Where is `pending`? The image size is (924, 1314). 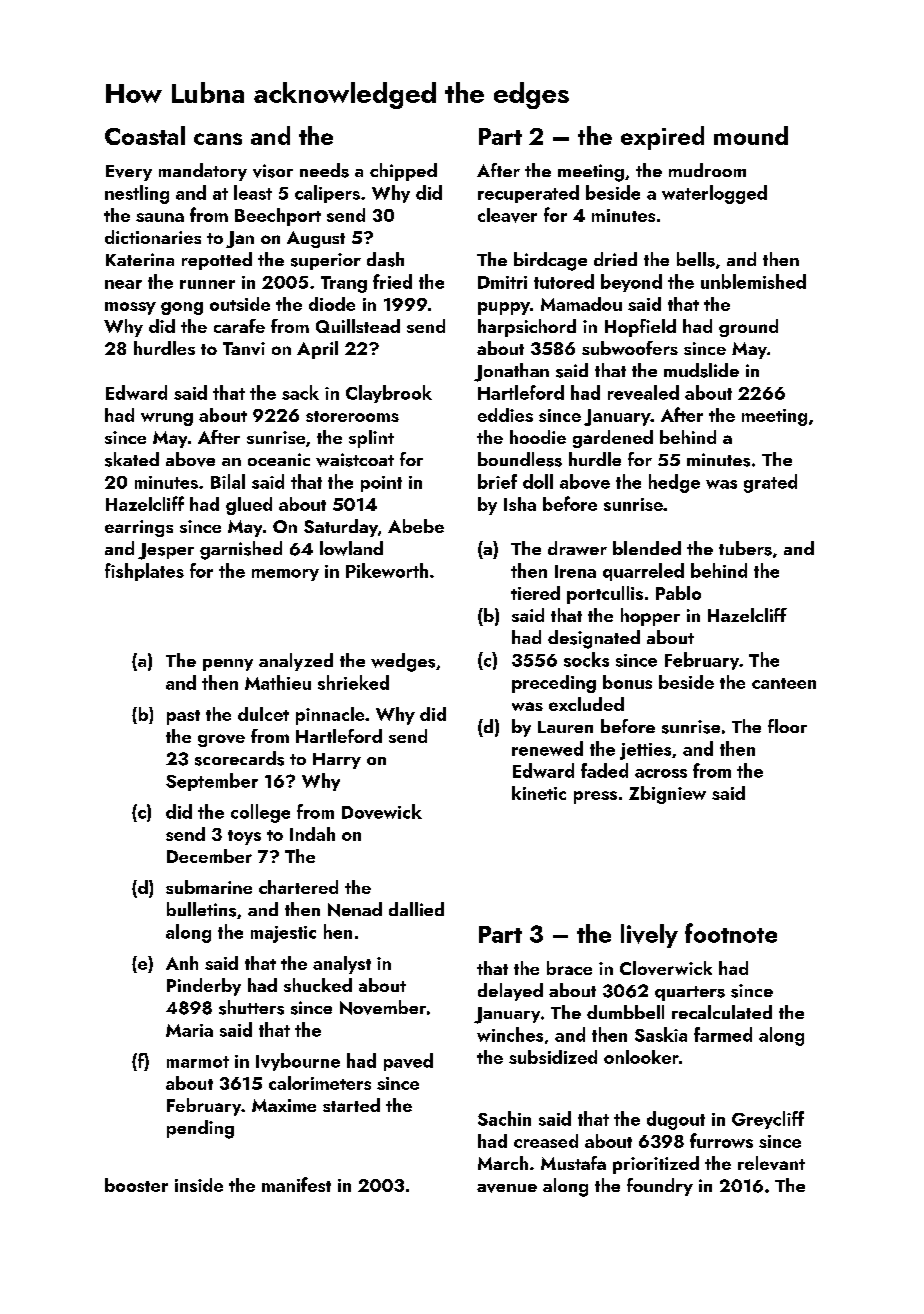
pending is located at coordinates (200, 1129).
